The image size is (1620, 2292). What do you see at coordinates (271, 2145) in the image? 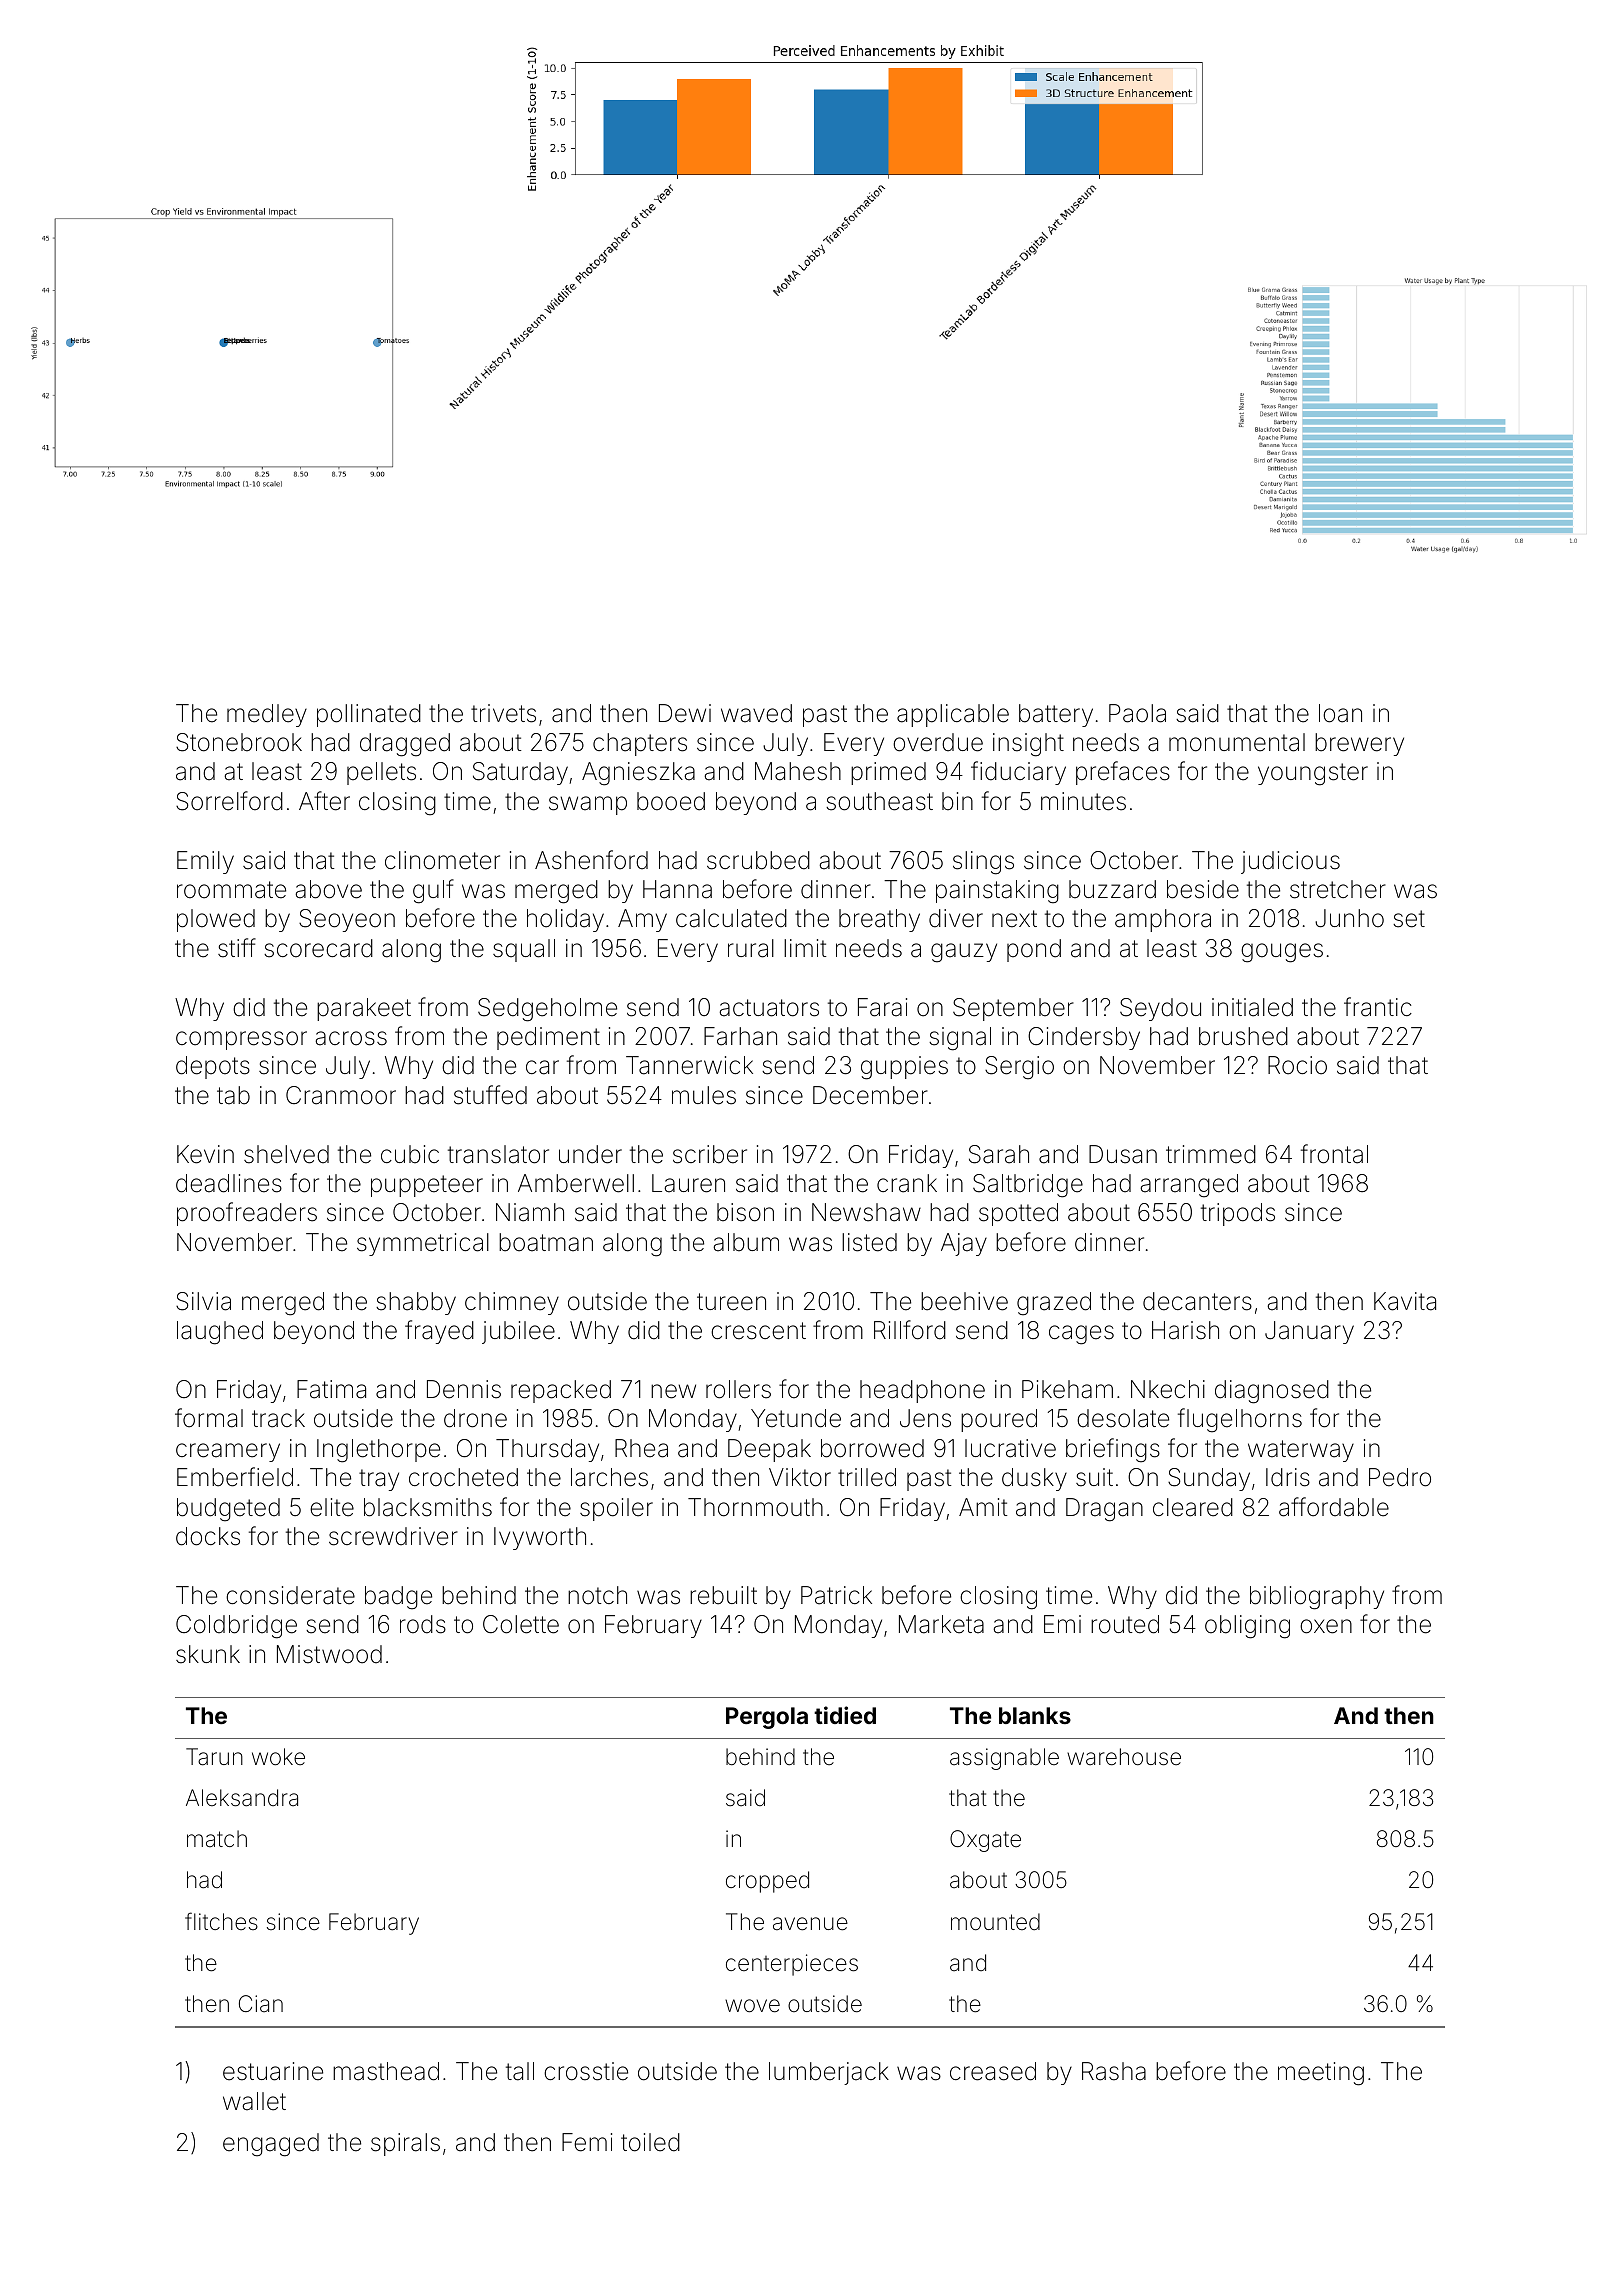
I see `engaged` at bounding box center [271, 2145].
